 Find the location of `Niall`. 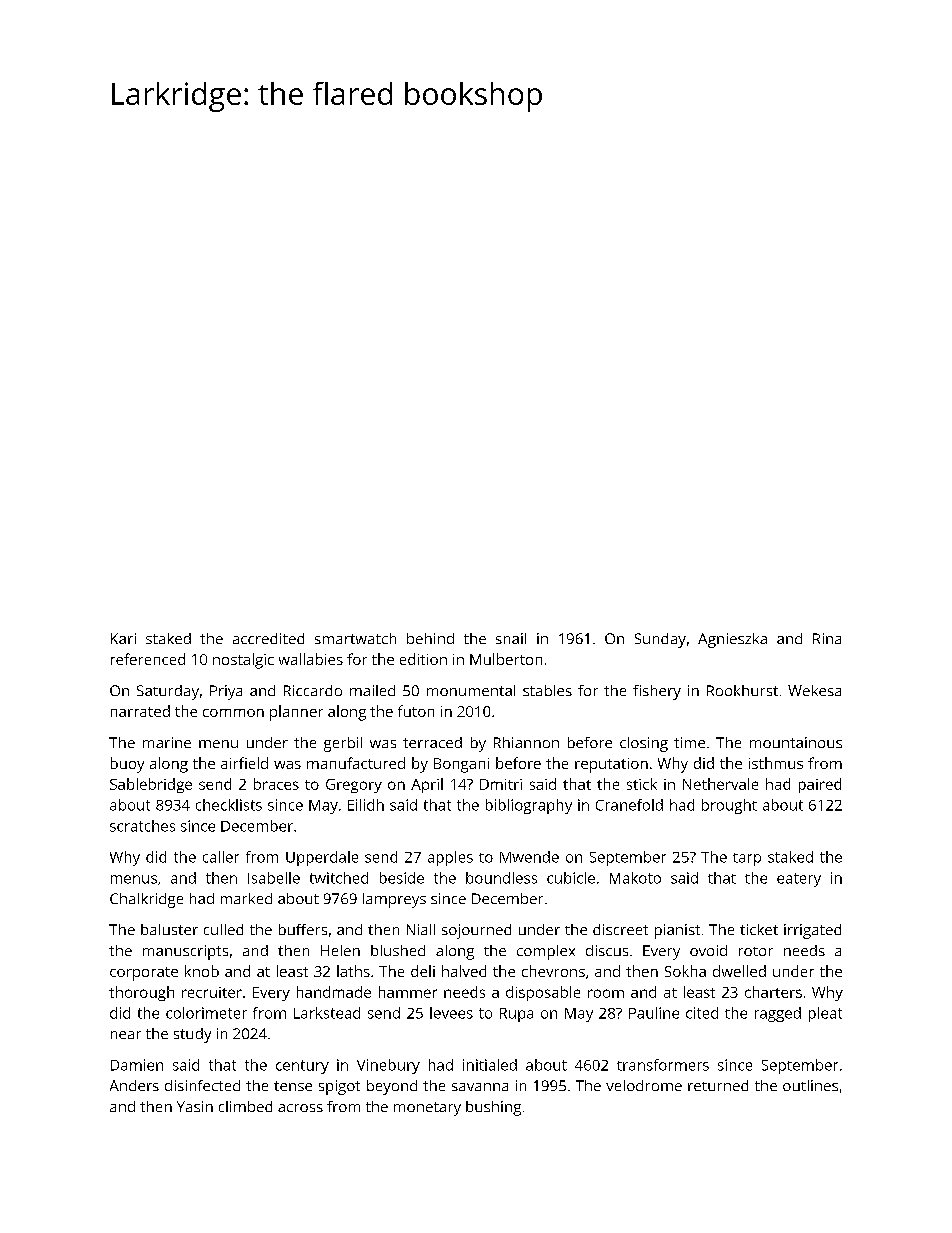

Niall is located at coordinates (421, 929).
